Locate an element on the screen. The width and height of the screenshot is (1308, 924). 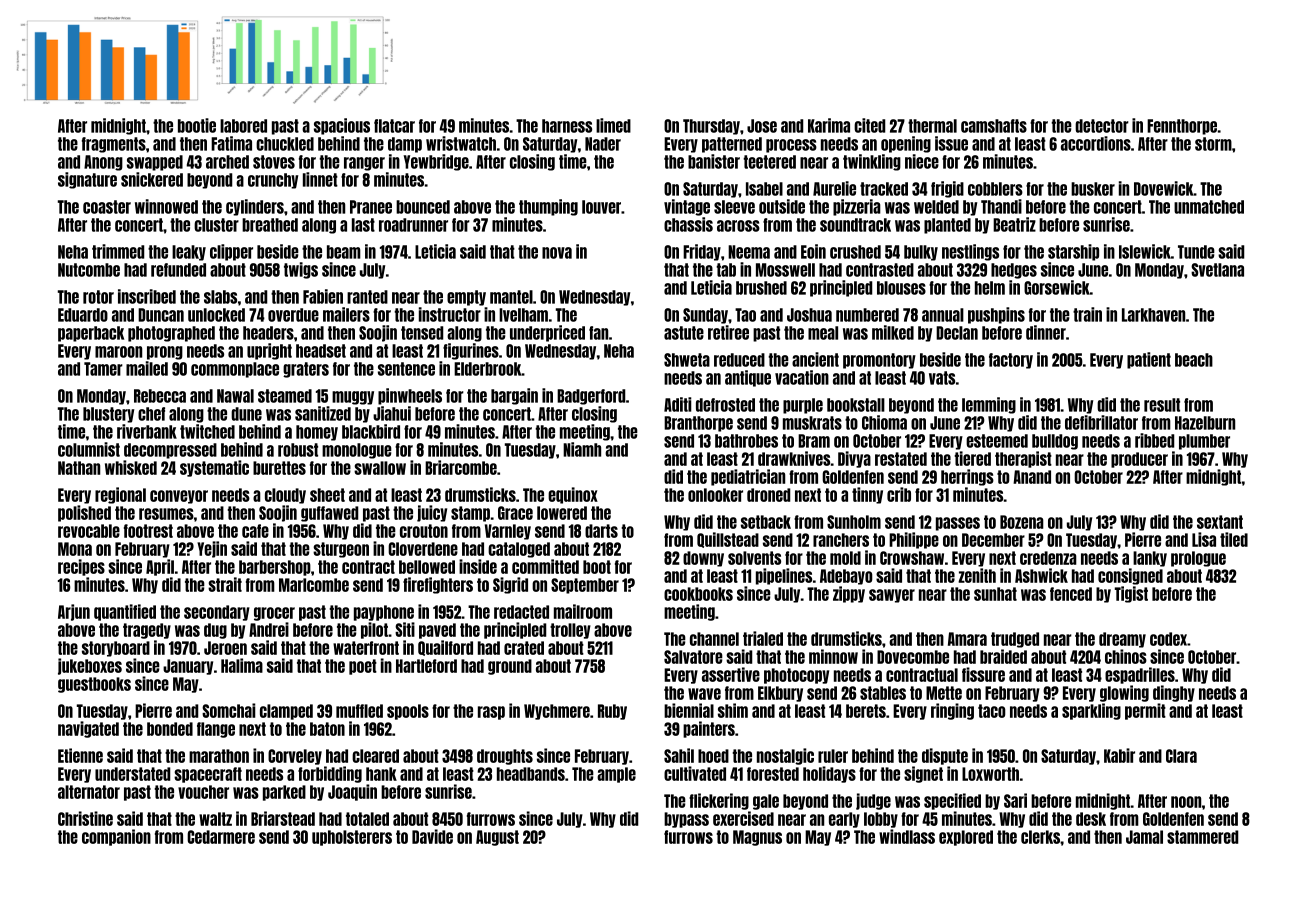
detector is located at coordinates (1102, 126).
